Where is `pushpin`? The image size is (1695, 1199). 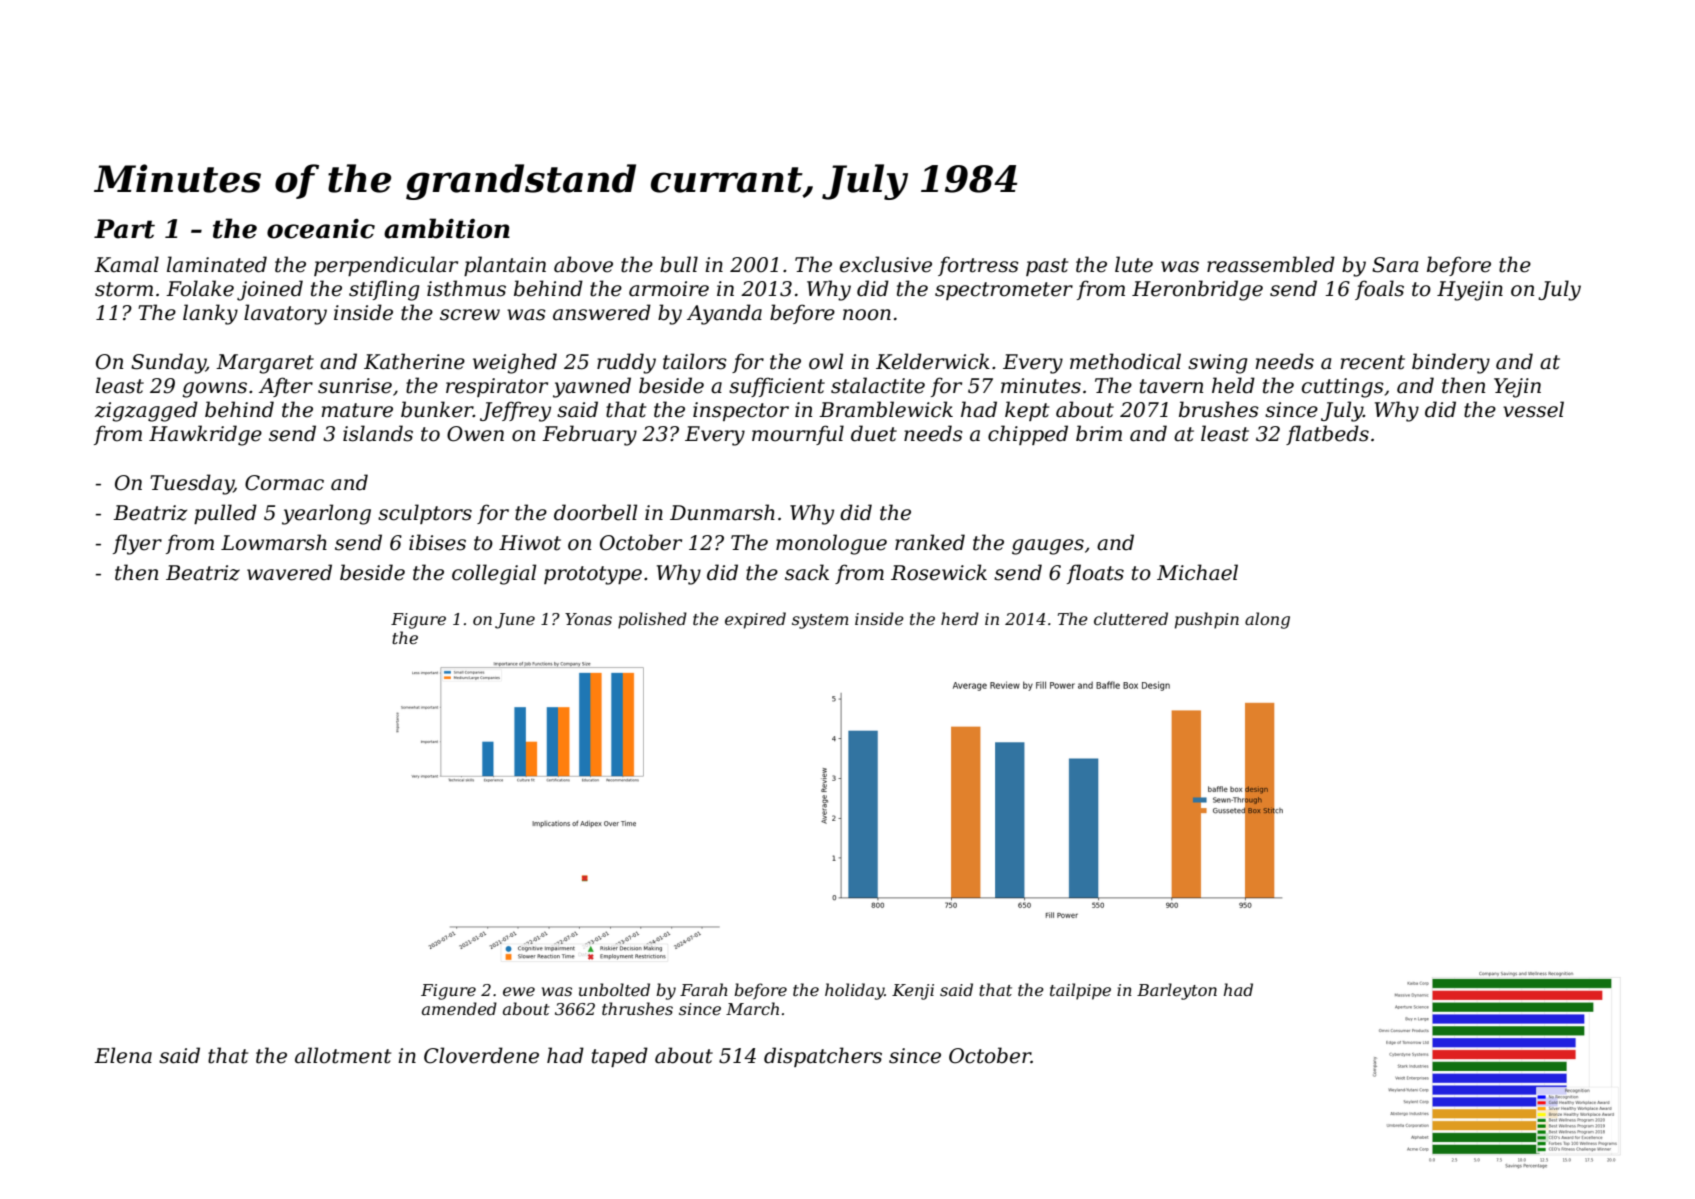 pushpin is located at coordinates (1207, 620).
